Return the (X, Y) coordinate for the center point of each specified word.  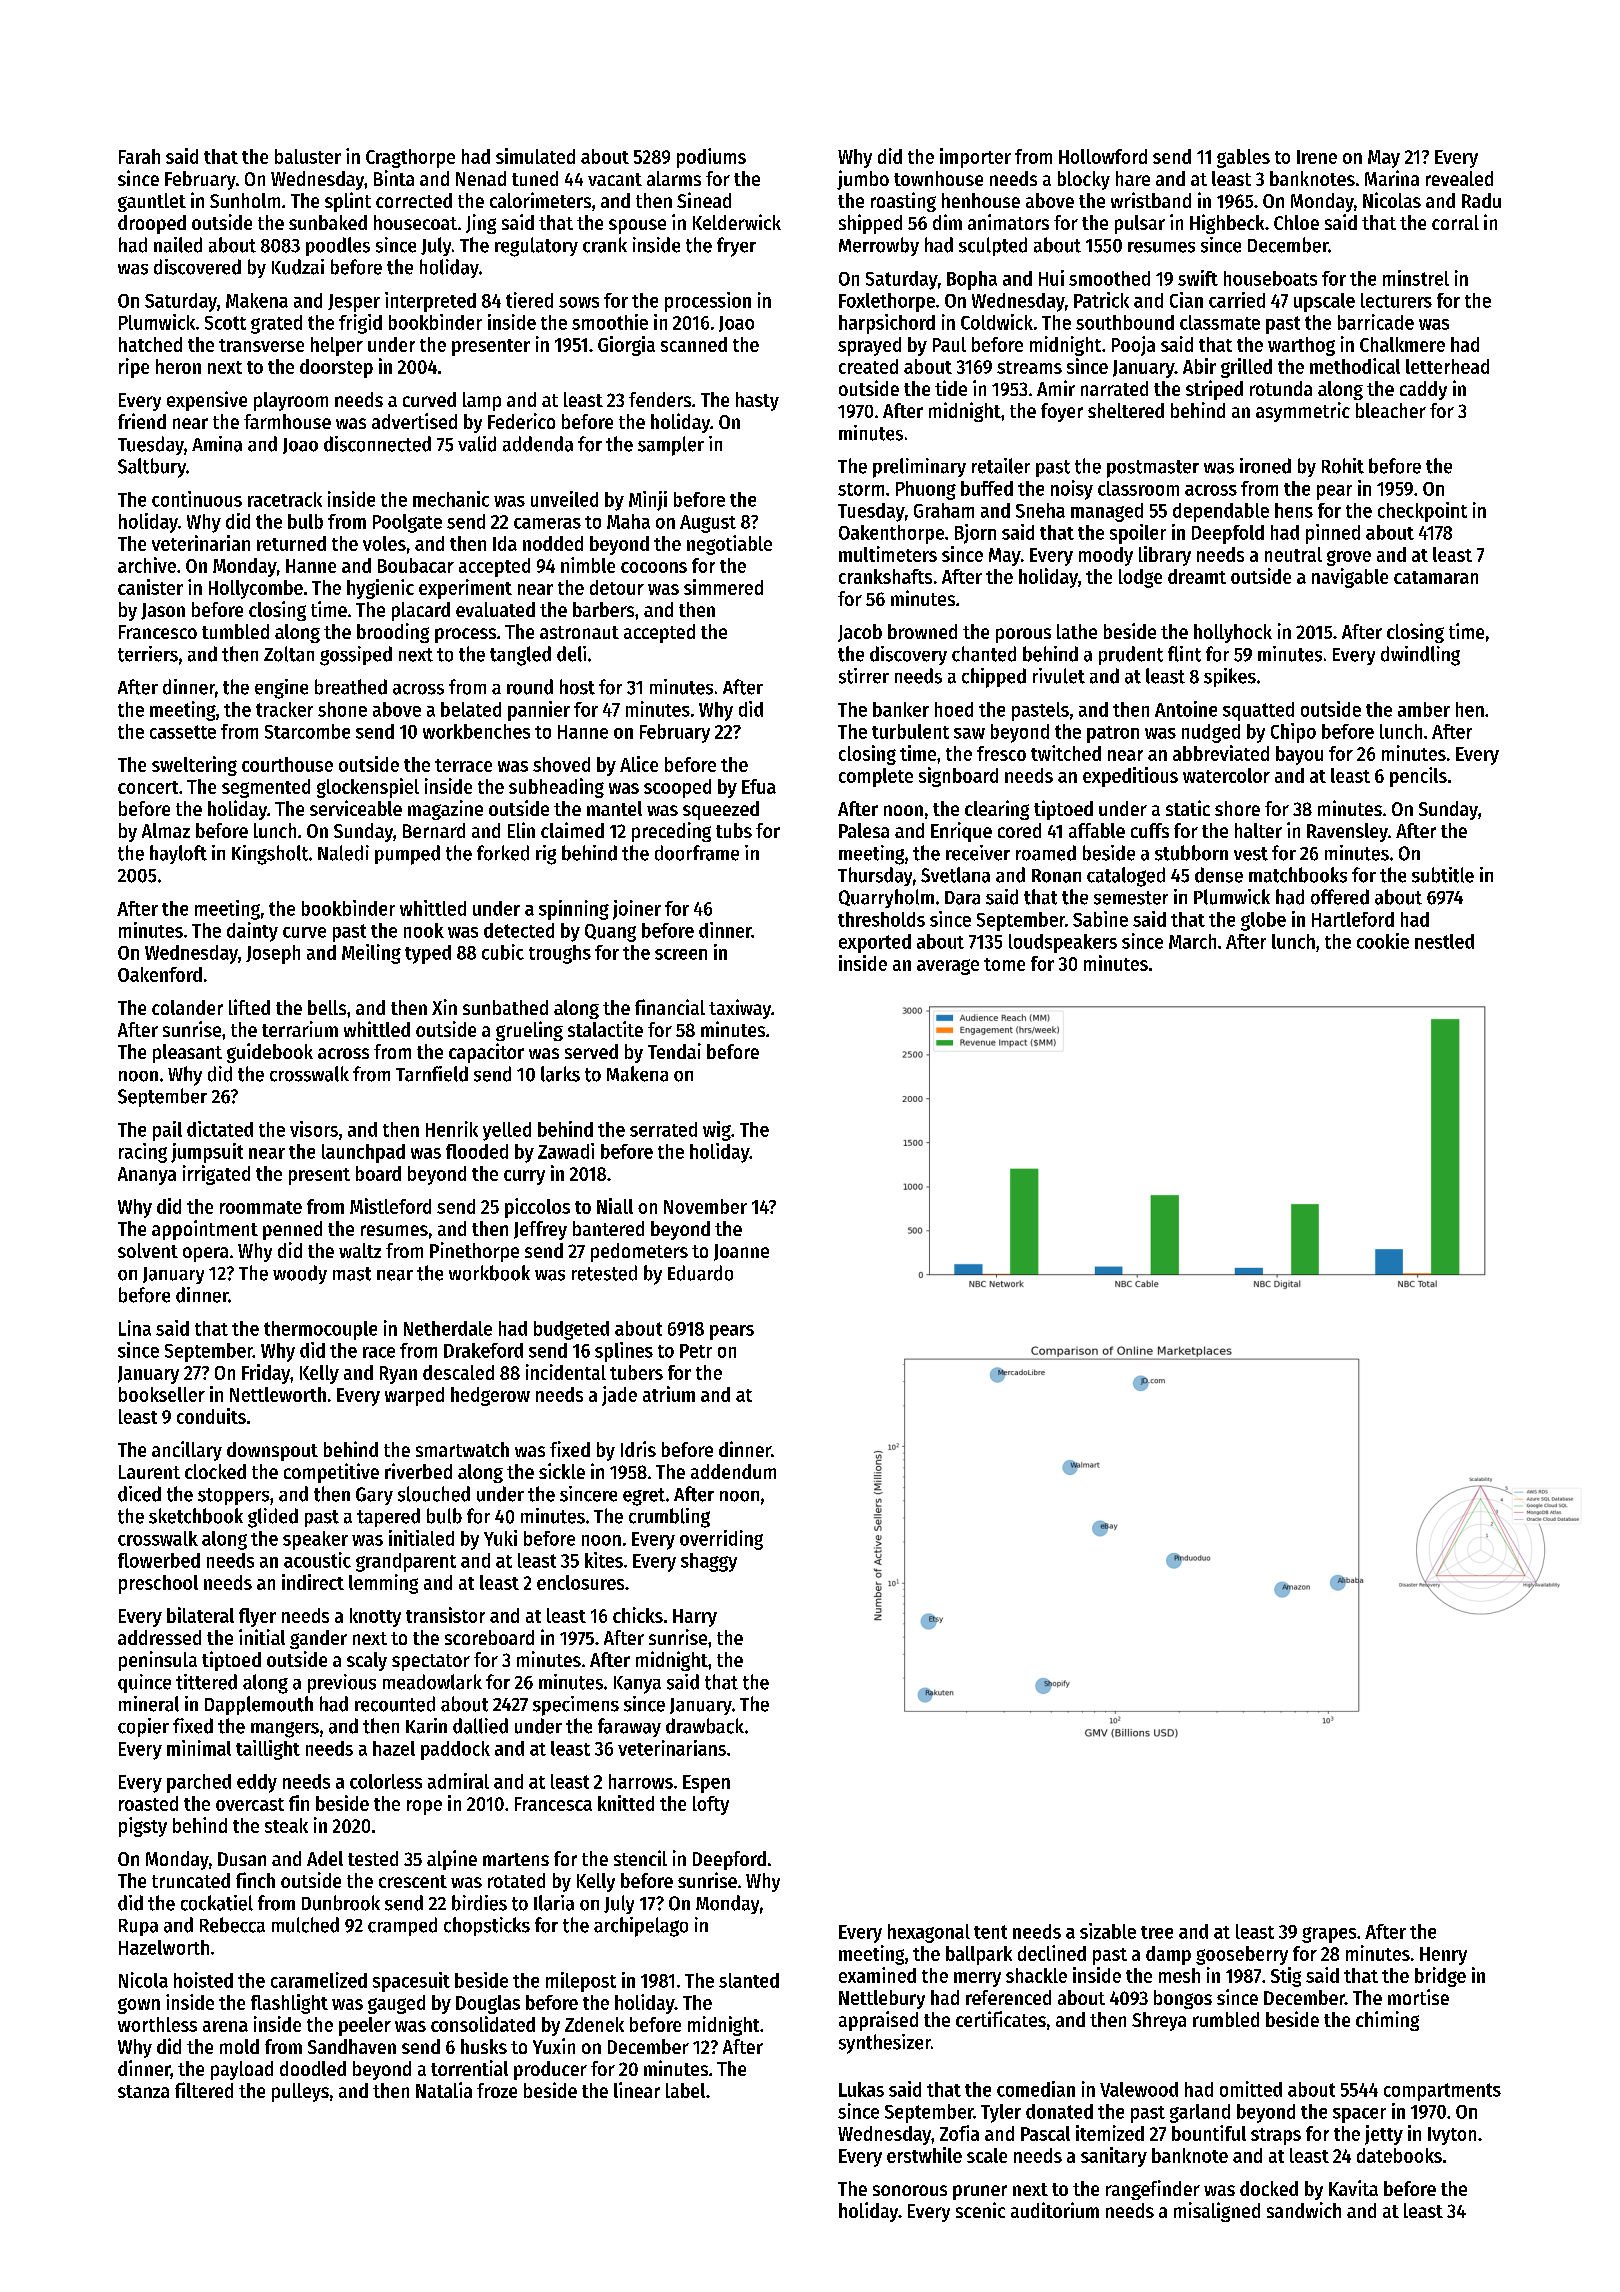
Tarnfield (432, 1074)
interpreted (430, 302)
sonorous (910, 2190)
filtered (204, 2090)
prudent (1131, 655)
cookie (1383, 941)
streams (1029, 367)
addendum (733, 1471)
